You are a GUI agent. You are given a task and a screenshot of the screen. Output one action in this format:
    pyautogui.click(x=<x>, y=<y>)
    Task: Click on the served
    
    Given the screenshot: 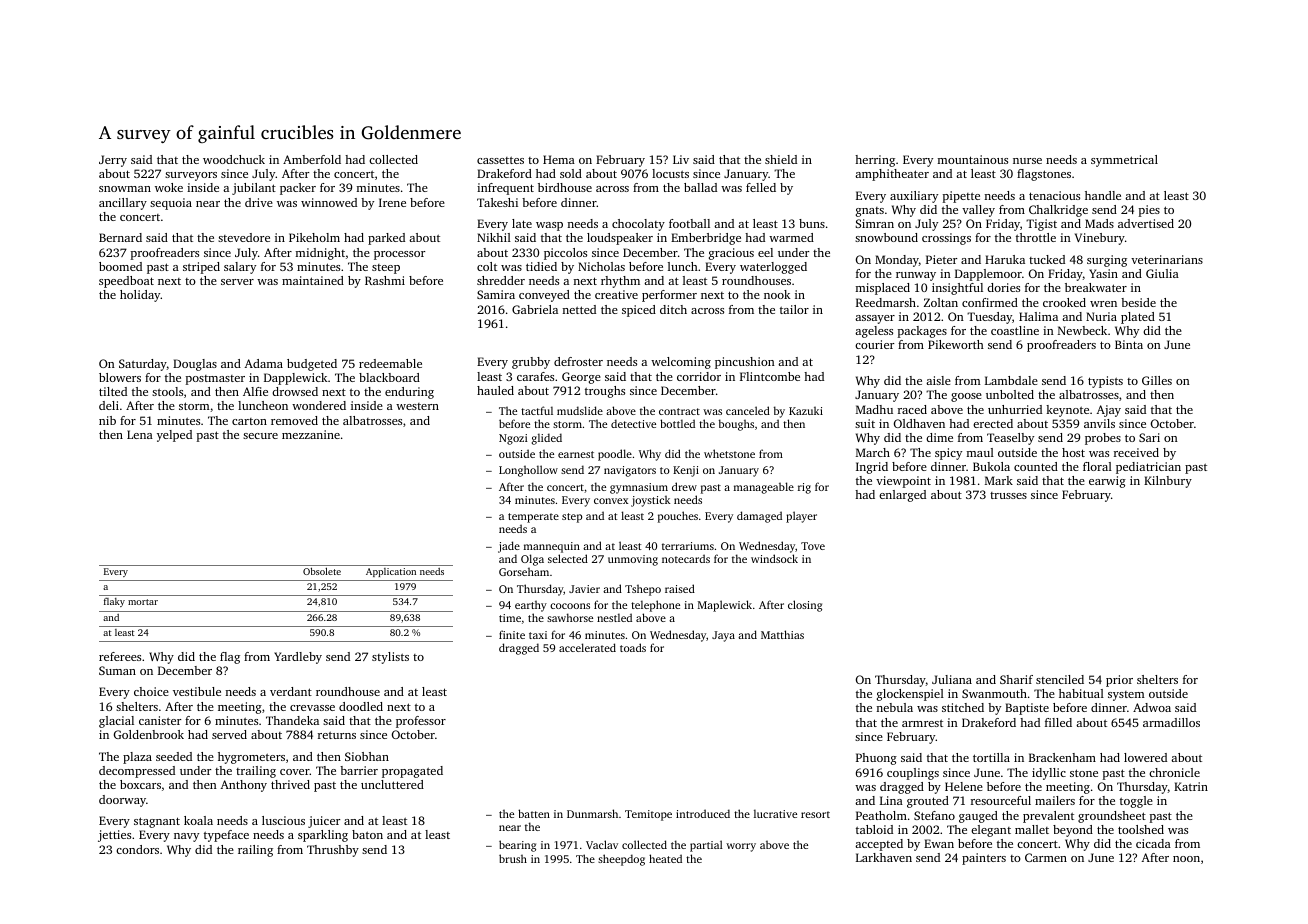 What is the action you would take?
    pyautogui.click(x=229, y=734)
